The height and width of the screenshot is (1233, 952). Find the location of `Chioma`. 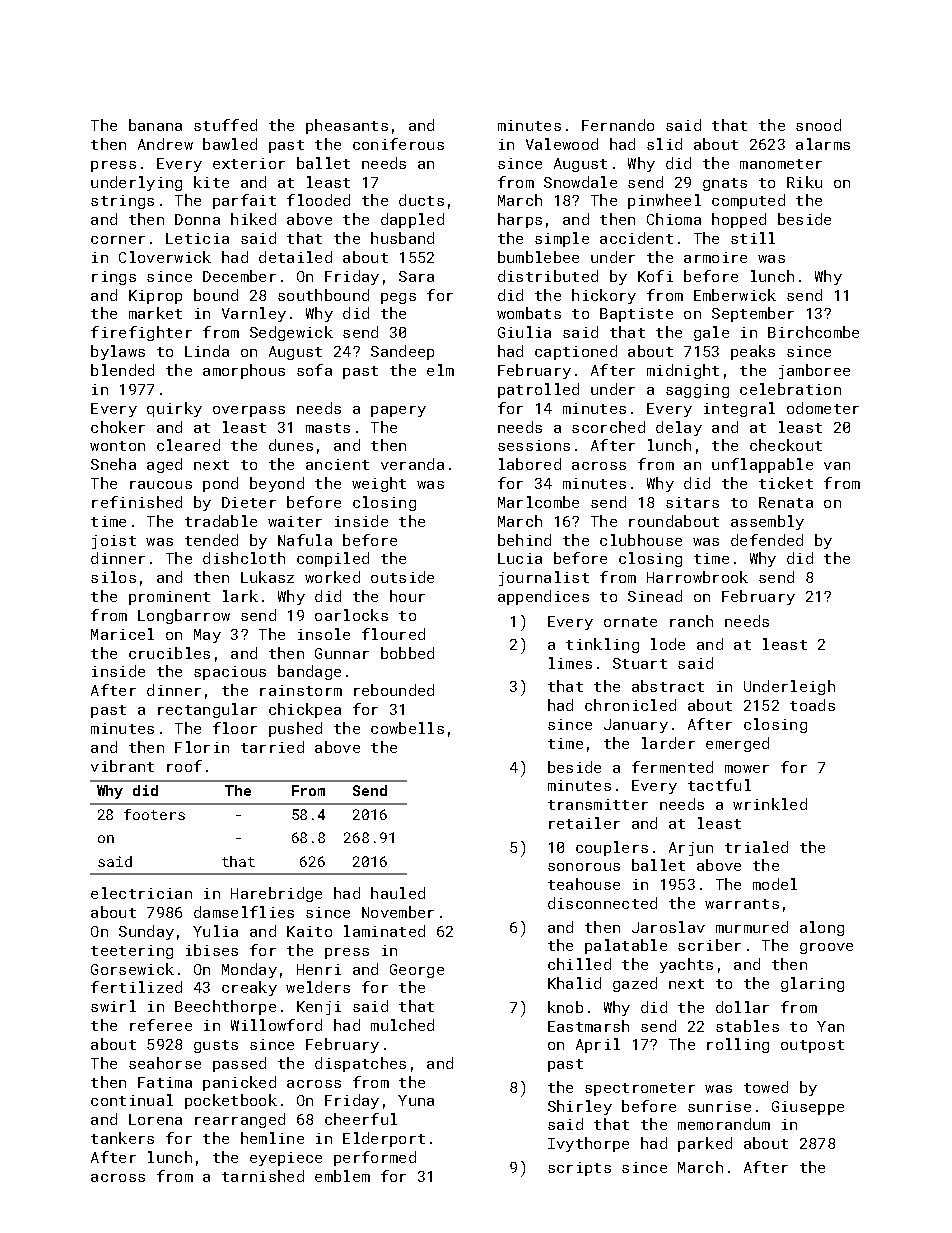

Chioma is located at coordinates (674, 219).
